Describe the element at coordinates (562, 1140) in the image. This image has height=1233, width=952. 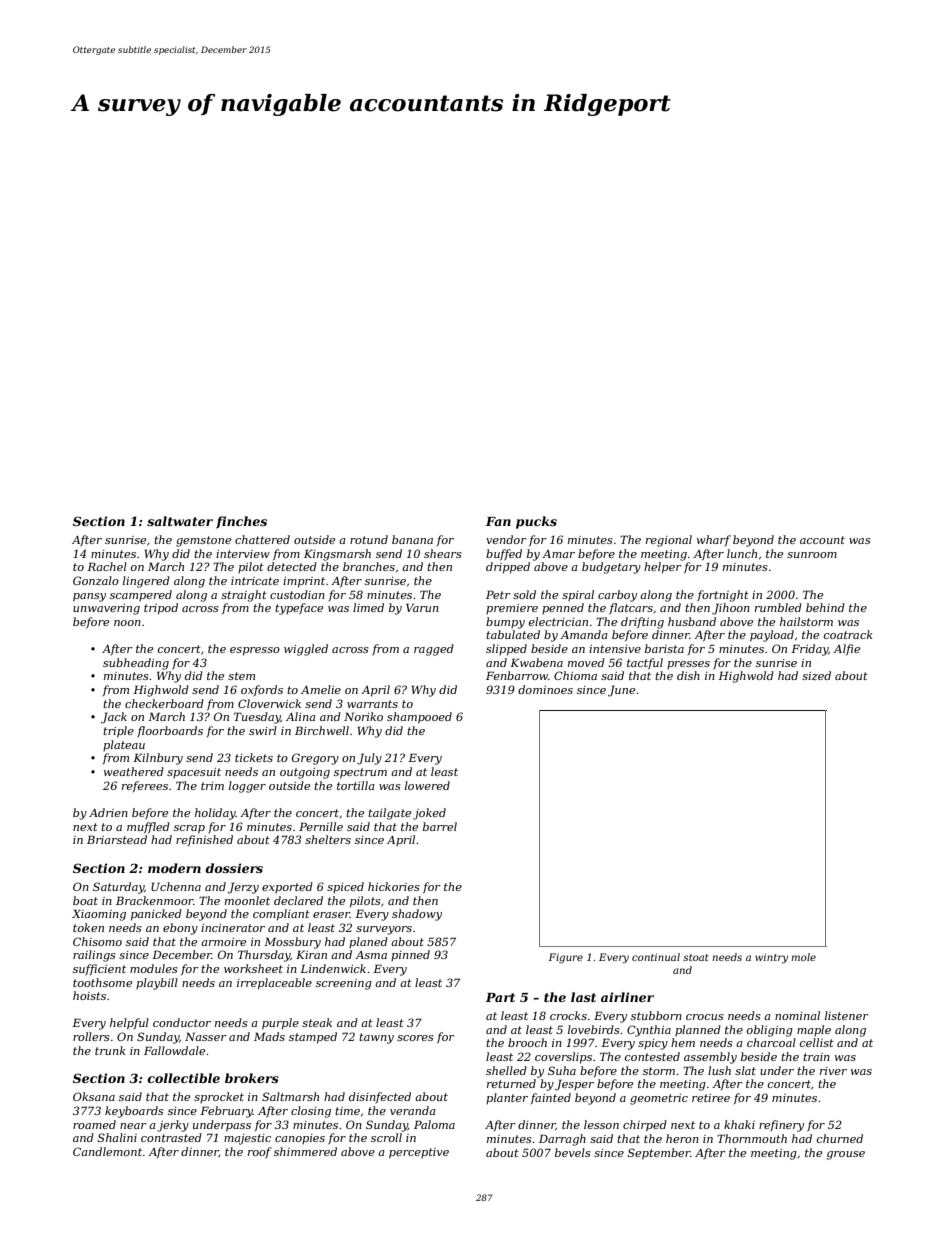
I see `Darragh` at that location.
